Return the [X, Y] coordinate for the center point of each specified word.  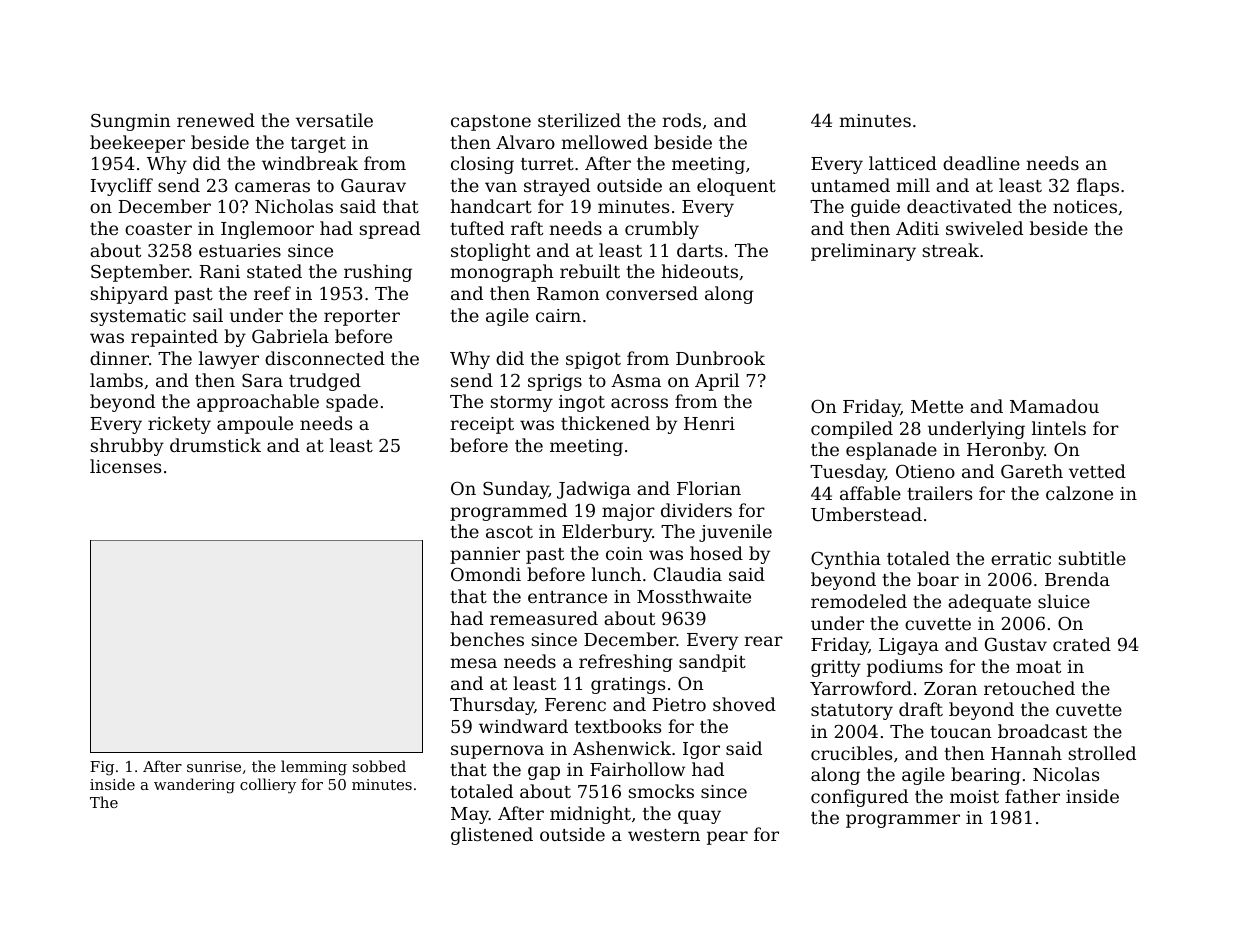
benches [487, 639]
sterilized [579, 120]
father [1032, 796]
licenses [125, 466]
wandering [194, 786]
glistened [492, 836]
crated [1082, 644]
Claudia [688, 574]
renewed [216, 120]
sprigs [555, 382]
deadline [981, 163]
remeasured [544, 618]
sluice [1064, 601]
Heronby [1005, 451]
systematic [138, 317]
